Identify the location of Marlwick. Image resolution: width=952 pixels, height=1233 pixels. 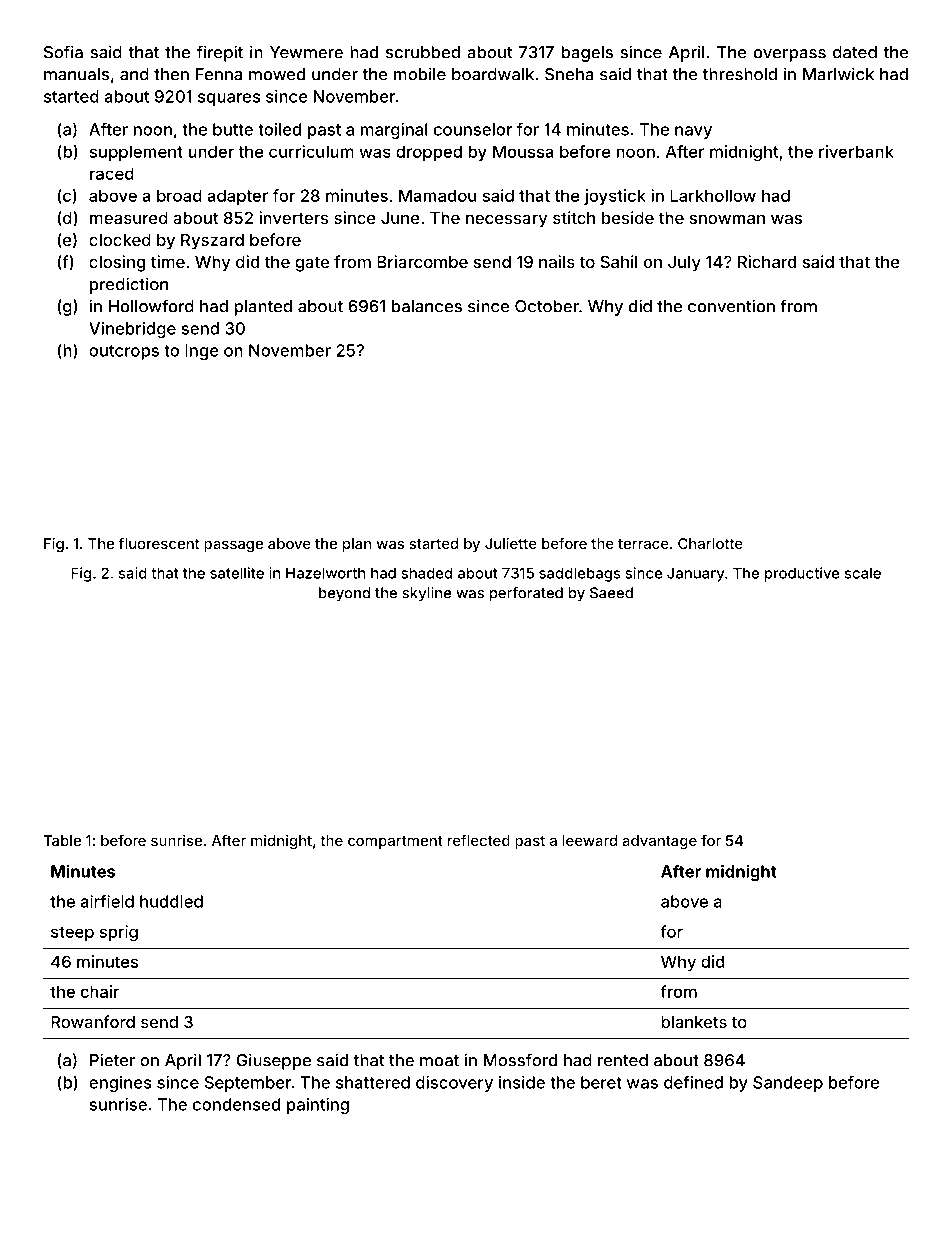
(838, 74).
